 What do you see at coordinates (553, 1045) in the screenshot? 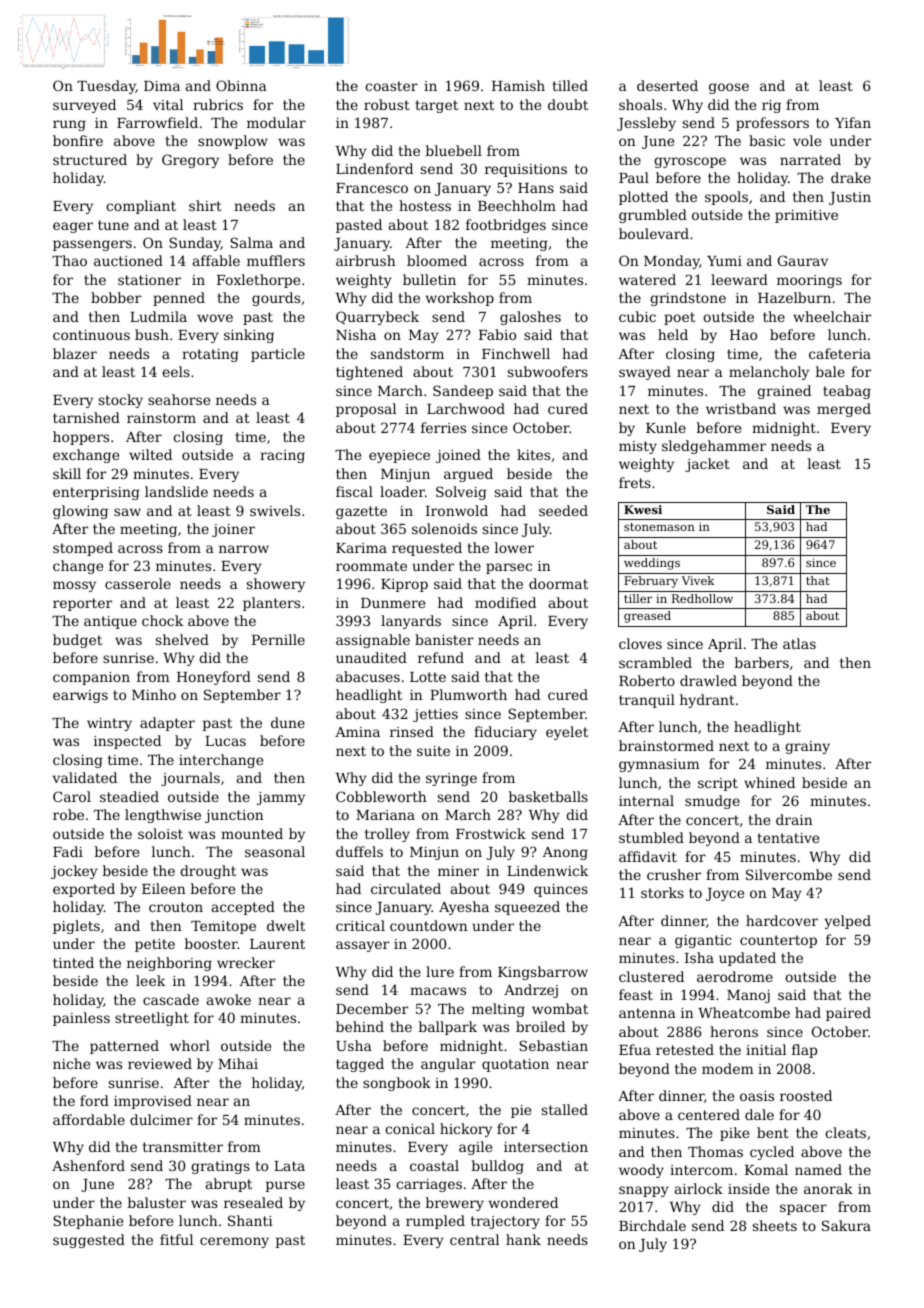
I see `Sebastian` at bounding box center [553, 1045].
